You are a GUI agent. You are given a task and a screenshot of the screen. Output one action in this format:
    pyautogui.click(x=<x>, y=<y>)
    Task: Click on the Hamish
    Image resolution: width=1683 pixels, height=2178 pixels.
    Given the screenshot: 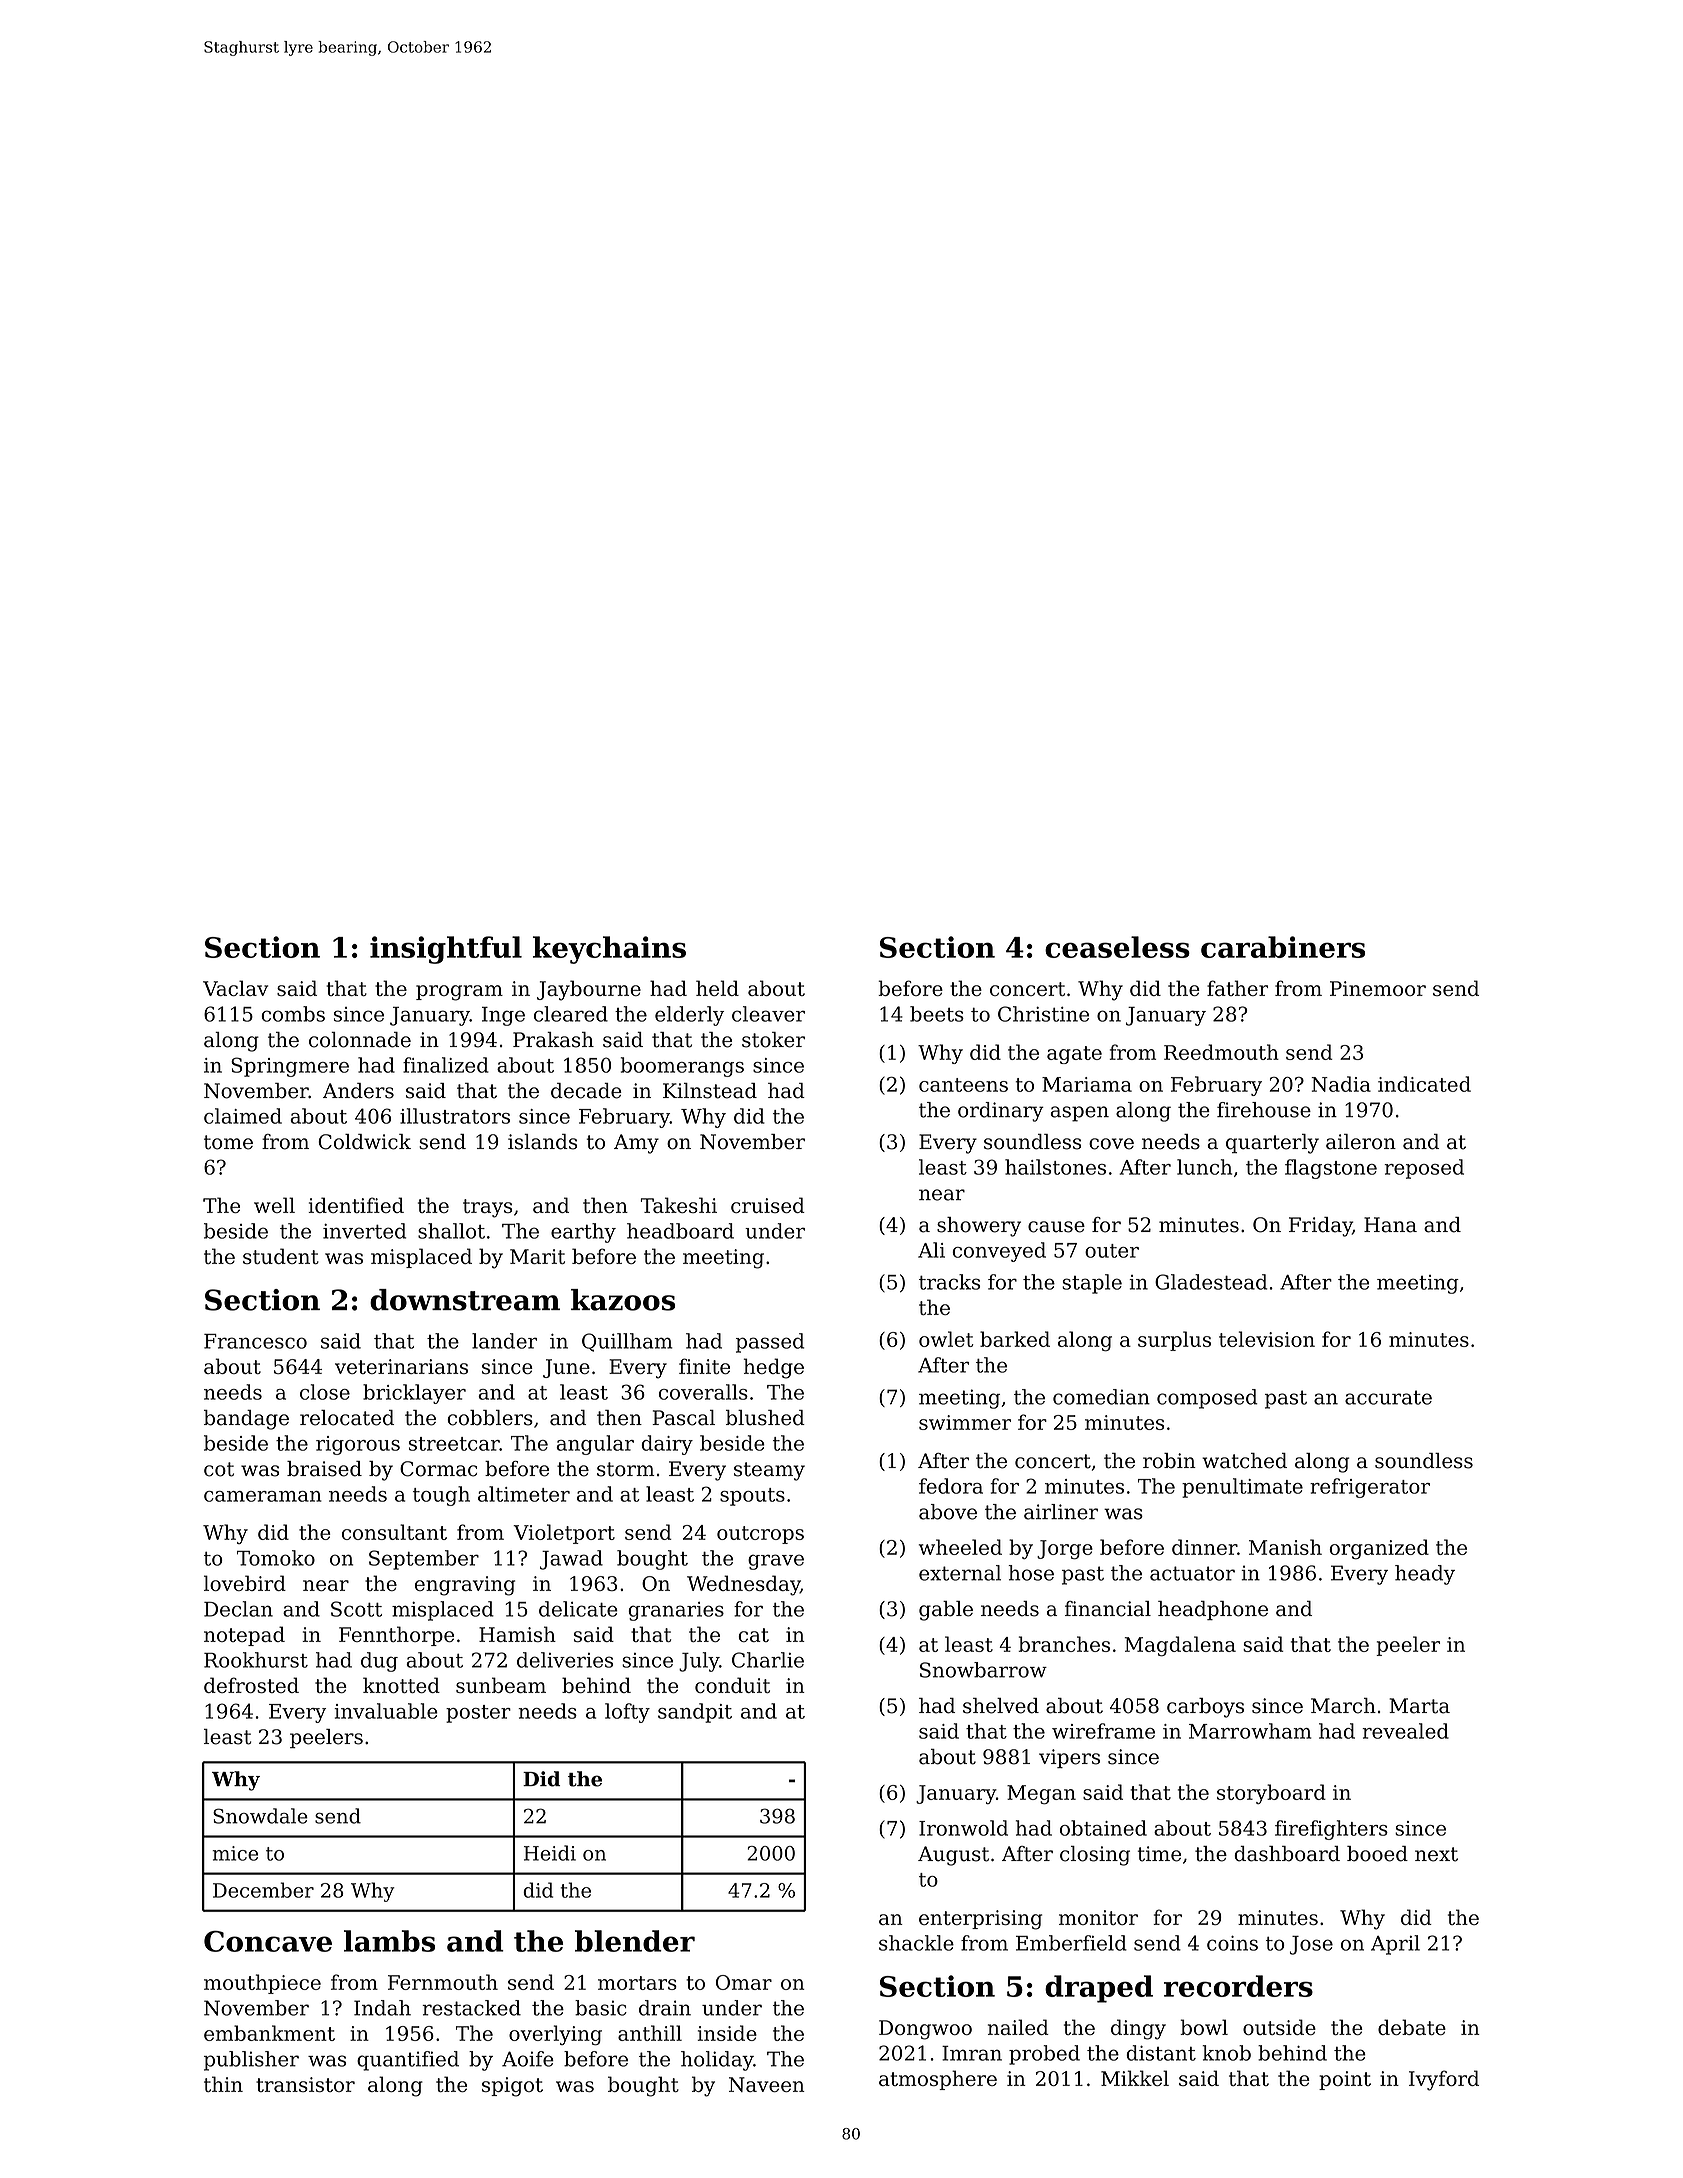 What is the action you would take?
    pyautogui.click(x=517, y=1634)
